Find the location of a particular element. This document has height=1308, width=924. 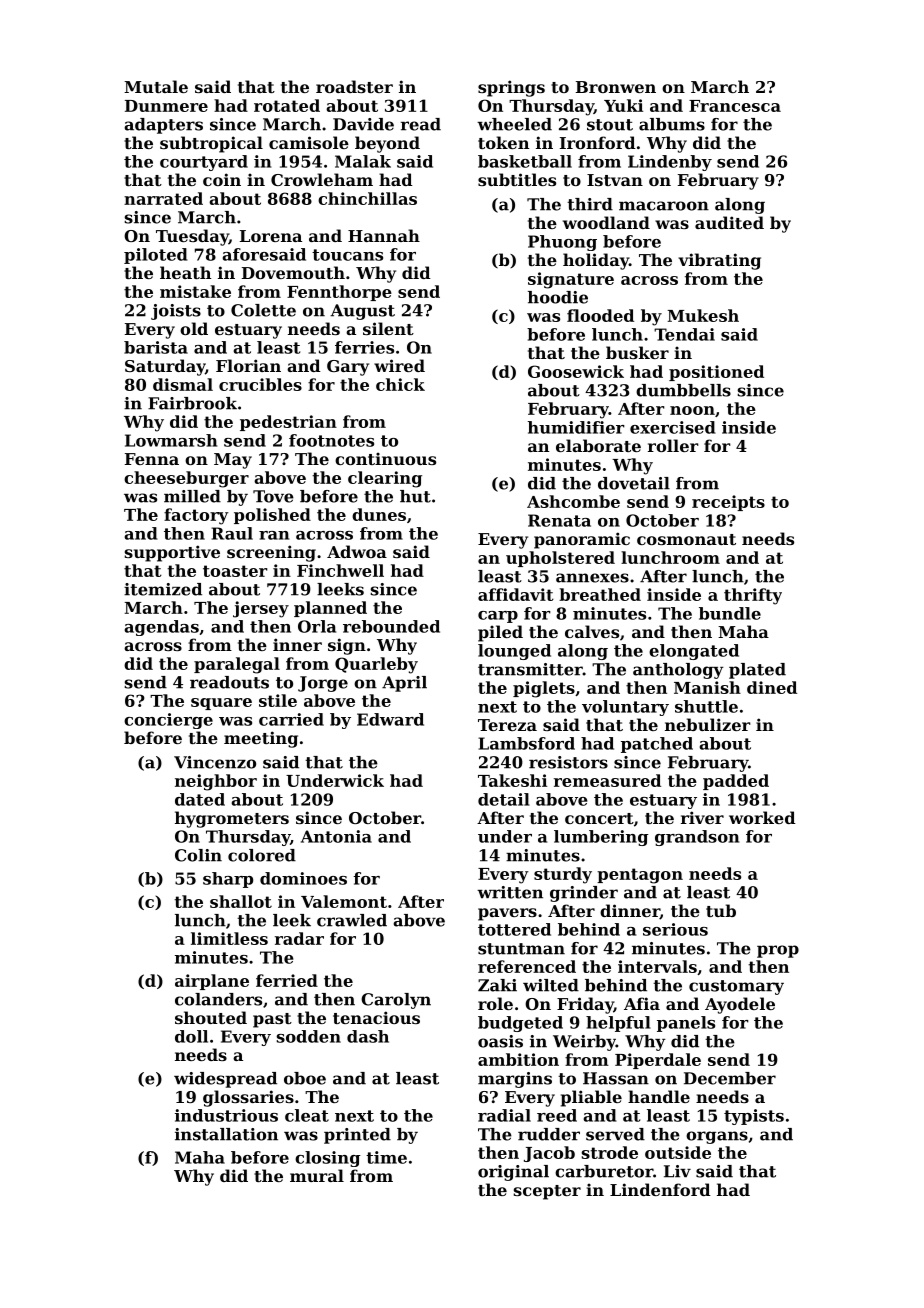

Colin is located at coordinates (198, 855).
